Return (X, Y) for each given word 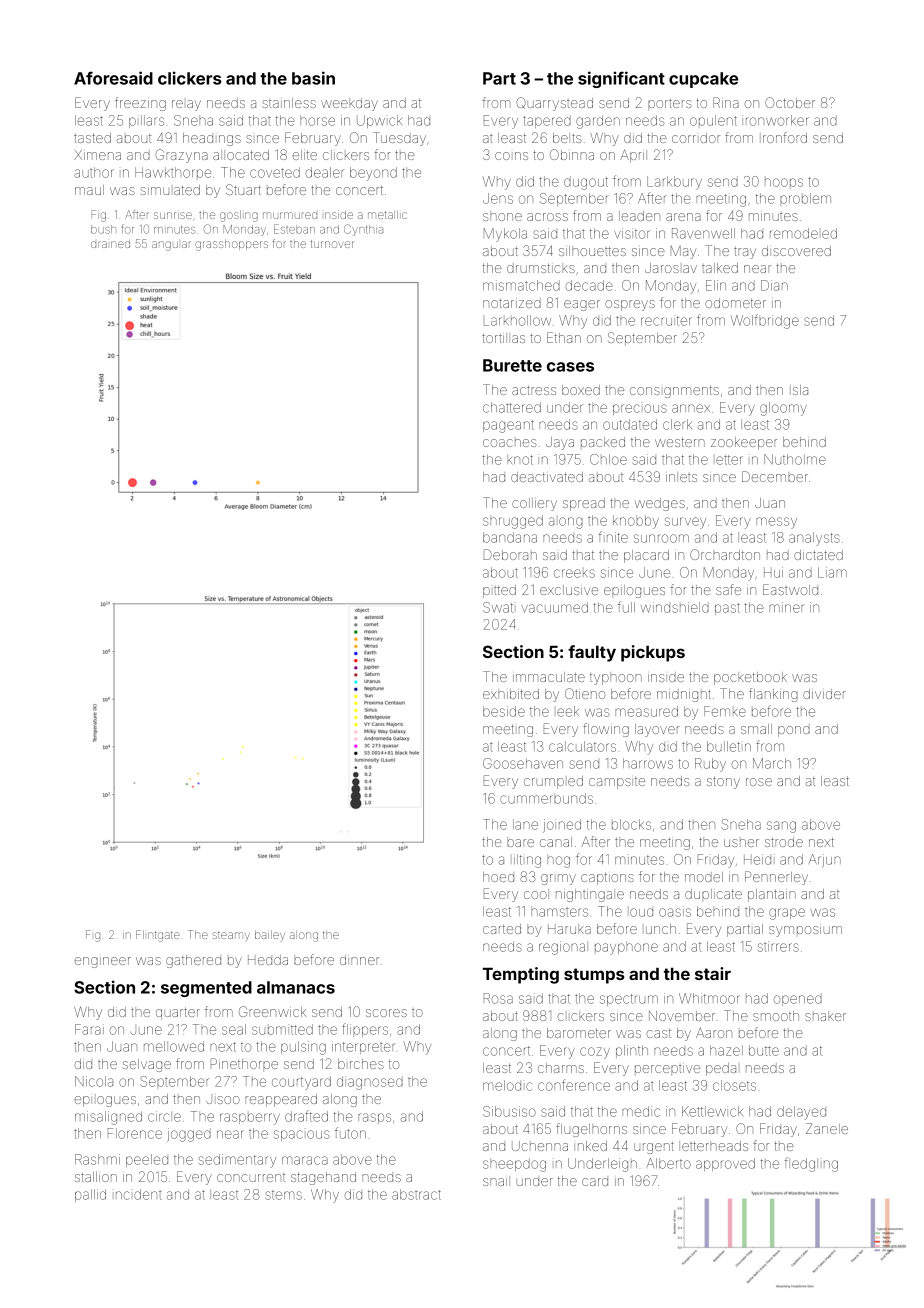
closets (734, 1085)
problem (805, 198)
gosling (239, 216)
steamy (231, 937)
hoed (498, 877)
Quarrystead (554, 104)
